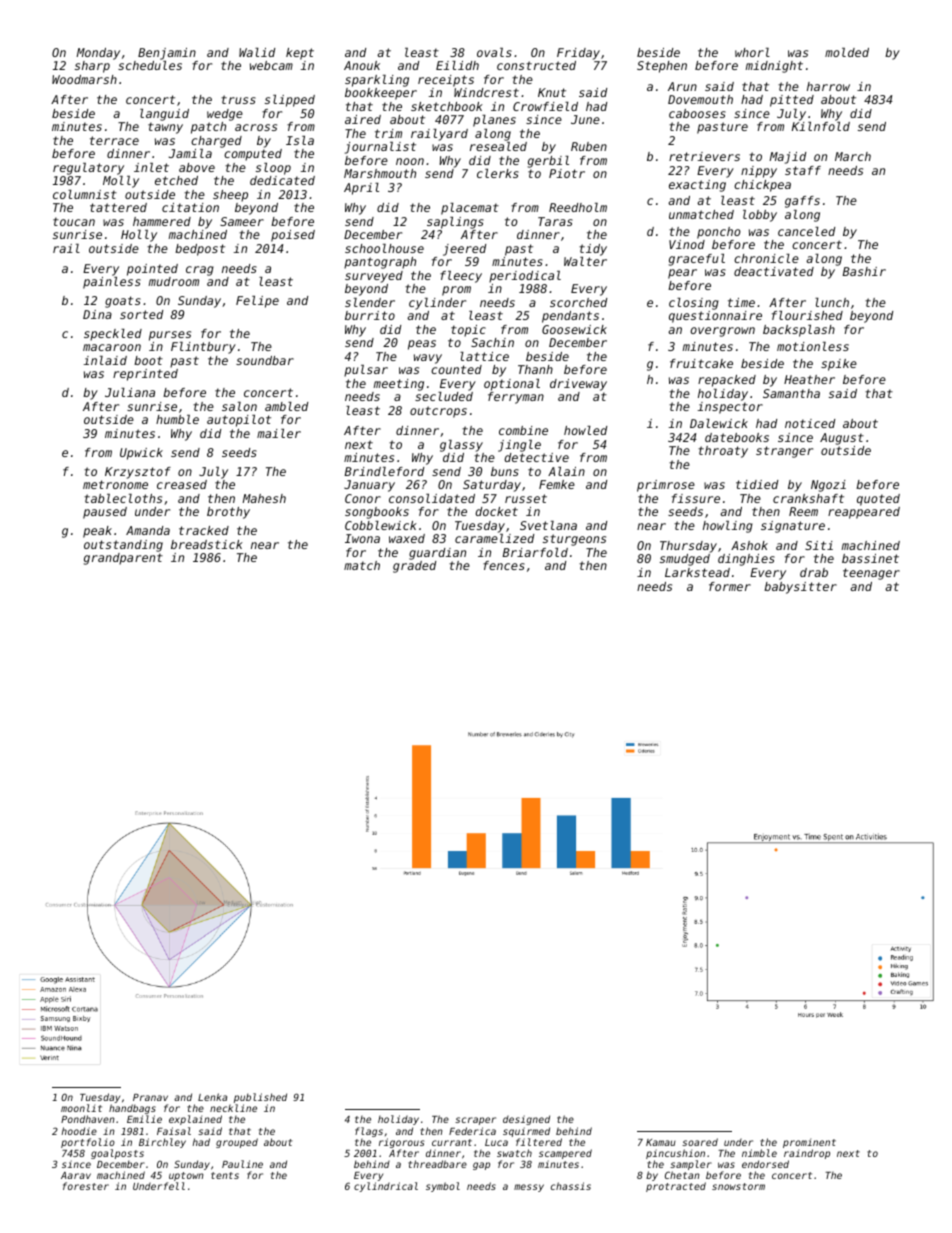 Image resolution: width=952 pixels, height=1233 pixels. What do you see at coordinates (701, 363) in the page?
I see `fruitcake` at bounding box center [701, 363].
